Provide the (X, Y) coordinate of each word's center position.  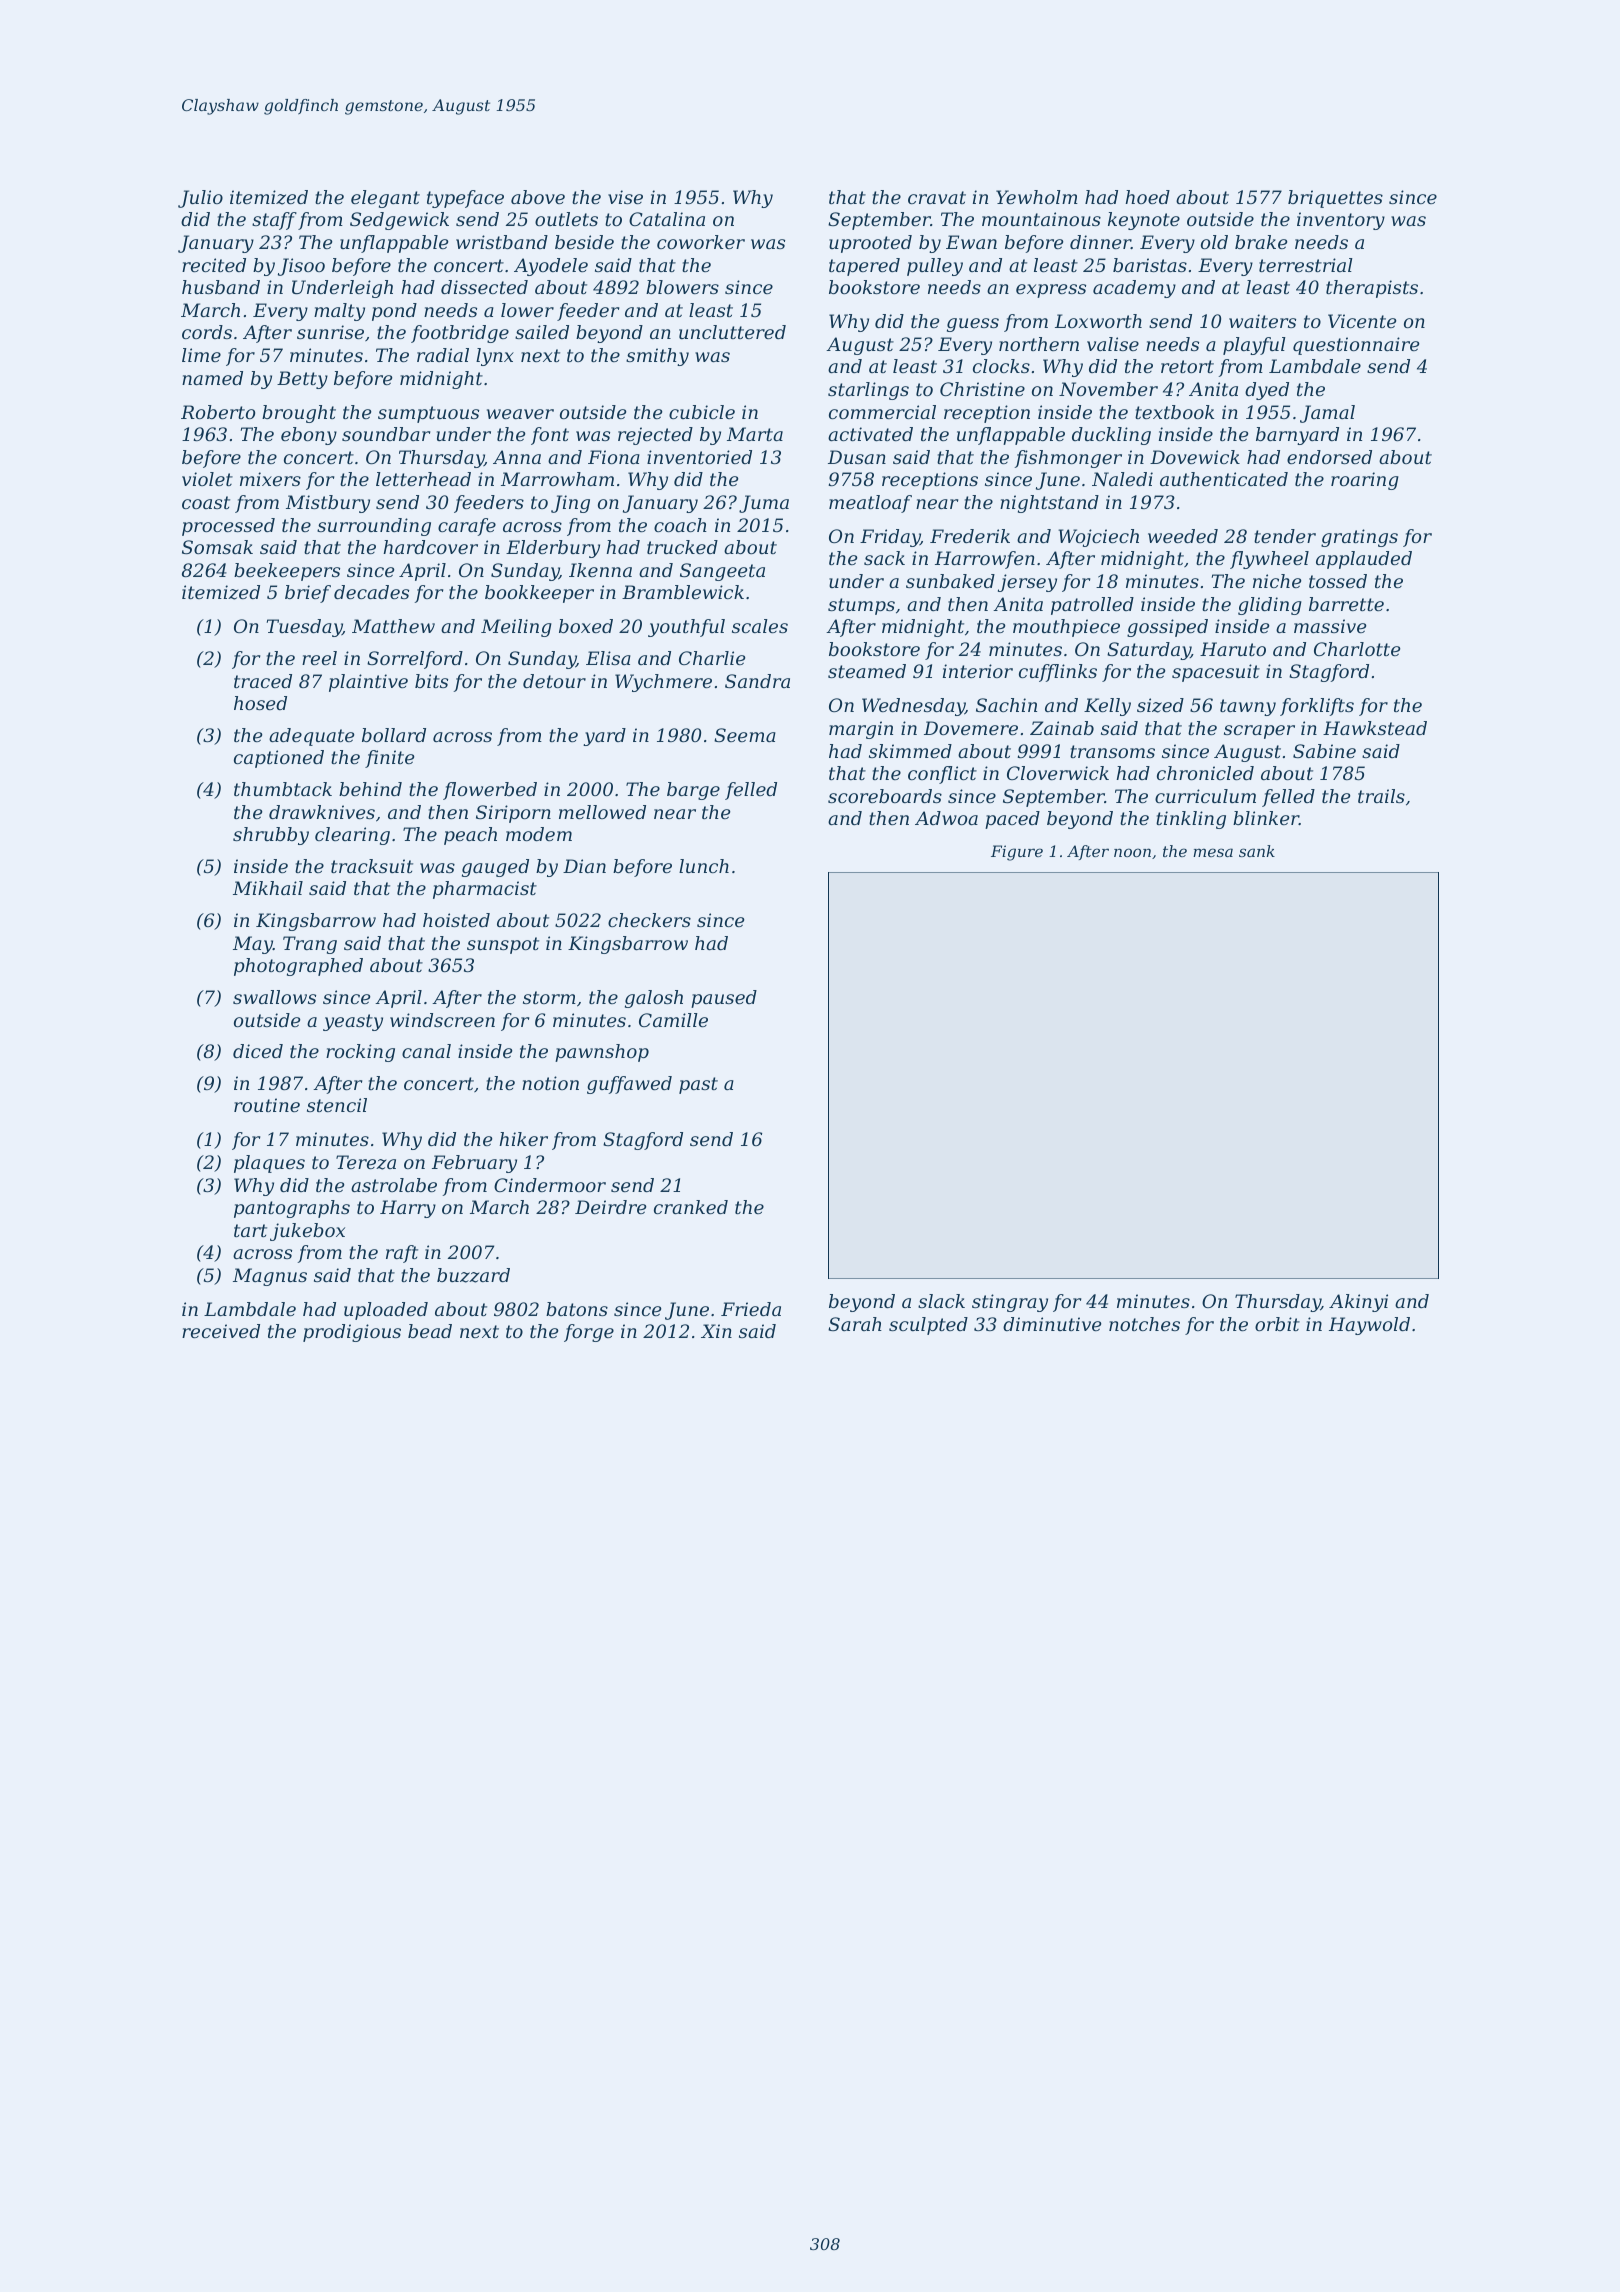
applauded (1364, 560)
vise (625, 197)
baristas (1150, 265)
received (221, 1331)
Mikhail (268, 888)
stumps (861, 606)
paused (724, 999)
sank (1257, 851)
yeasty (353, 1022)
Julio (200, 199)
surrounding (374, 527)
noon (1132, 852)
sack (884, 558)
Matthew (393, 626)
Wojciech (1098, 538)
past (698, 1085)
